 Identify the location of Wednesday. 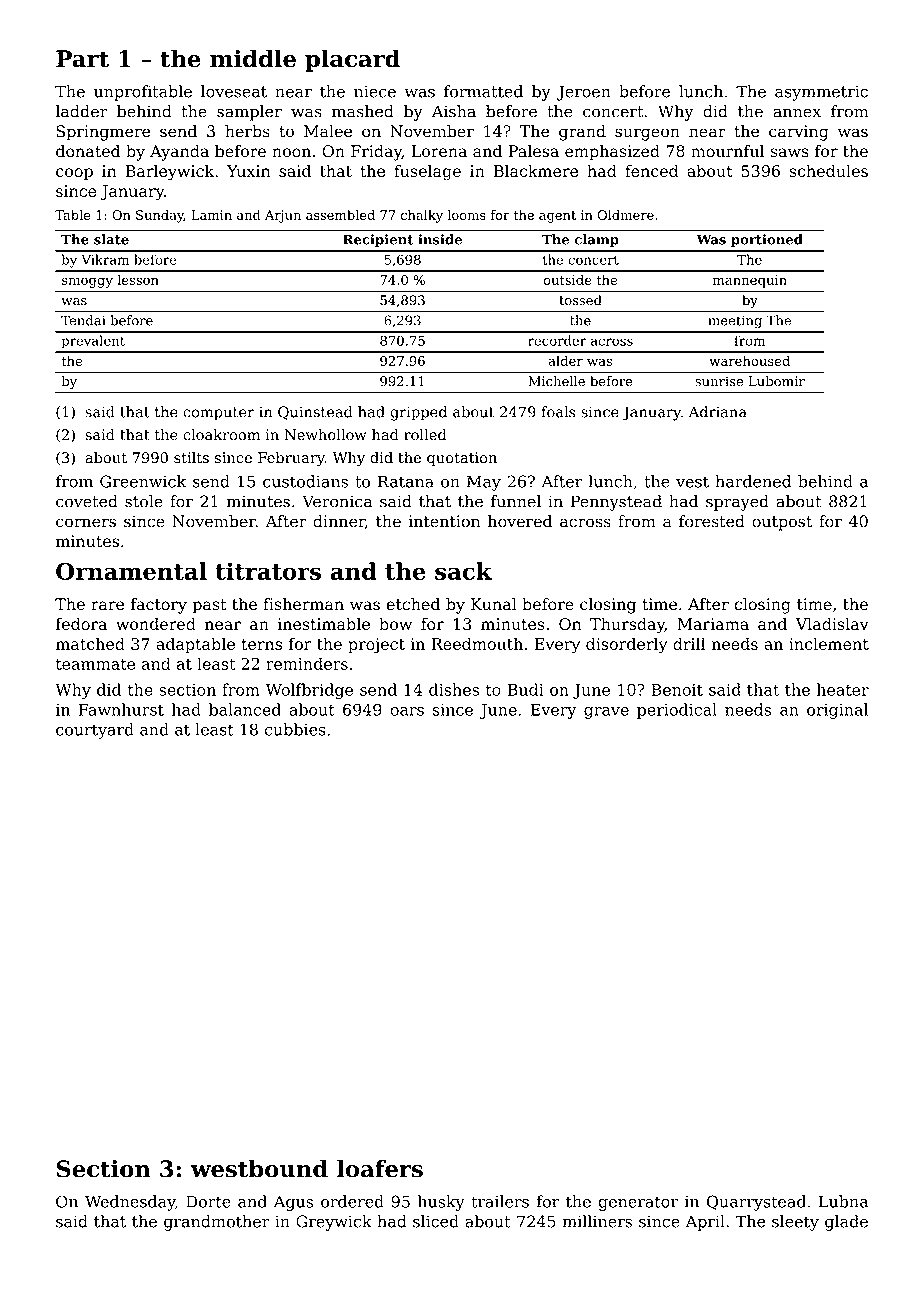
(130, 1203).
